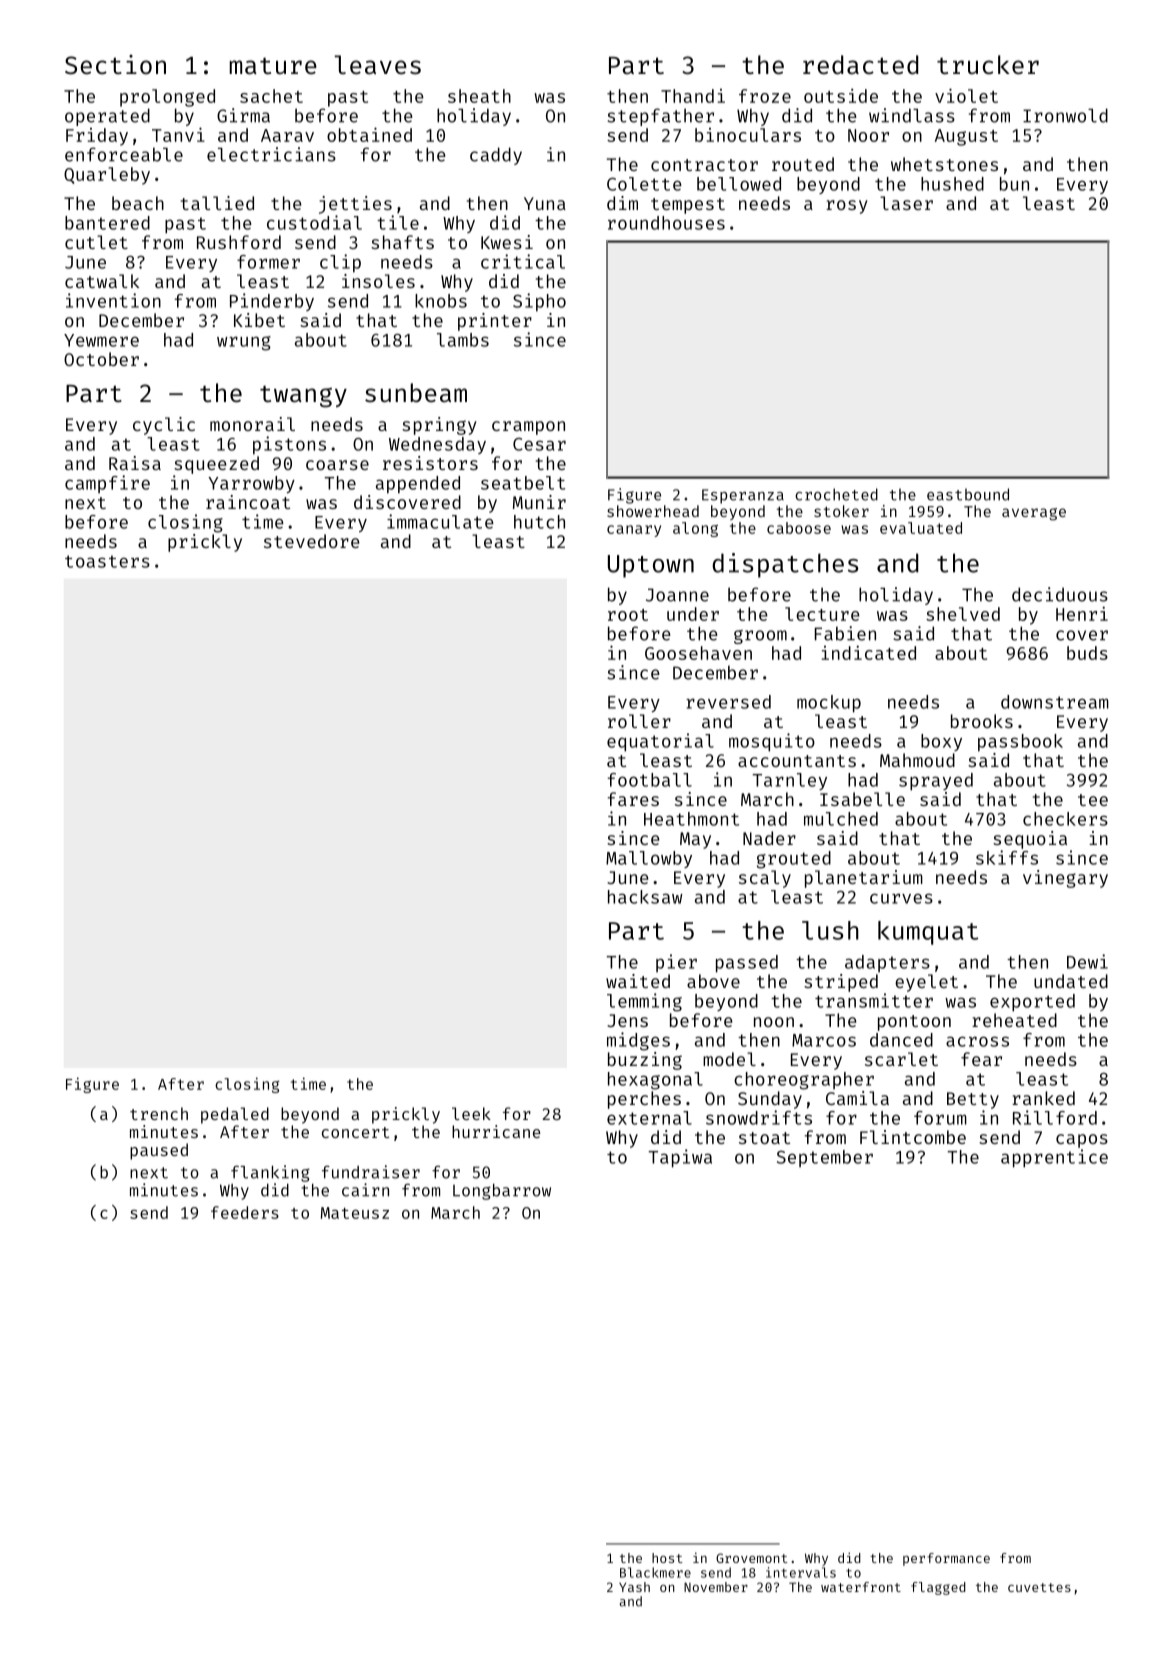 Image resolution: width=1173 pixels, height=1659 pixels. I want to click on printer, so click(495, 322).
